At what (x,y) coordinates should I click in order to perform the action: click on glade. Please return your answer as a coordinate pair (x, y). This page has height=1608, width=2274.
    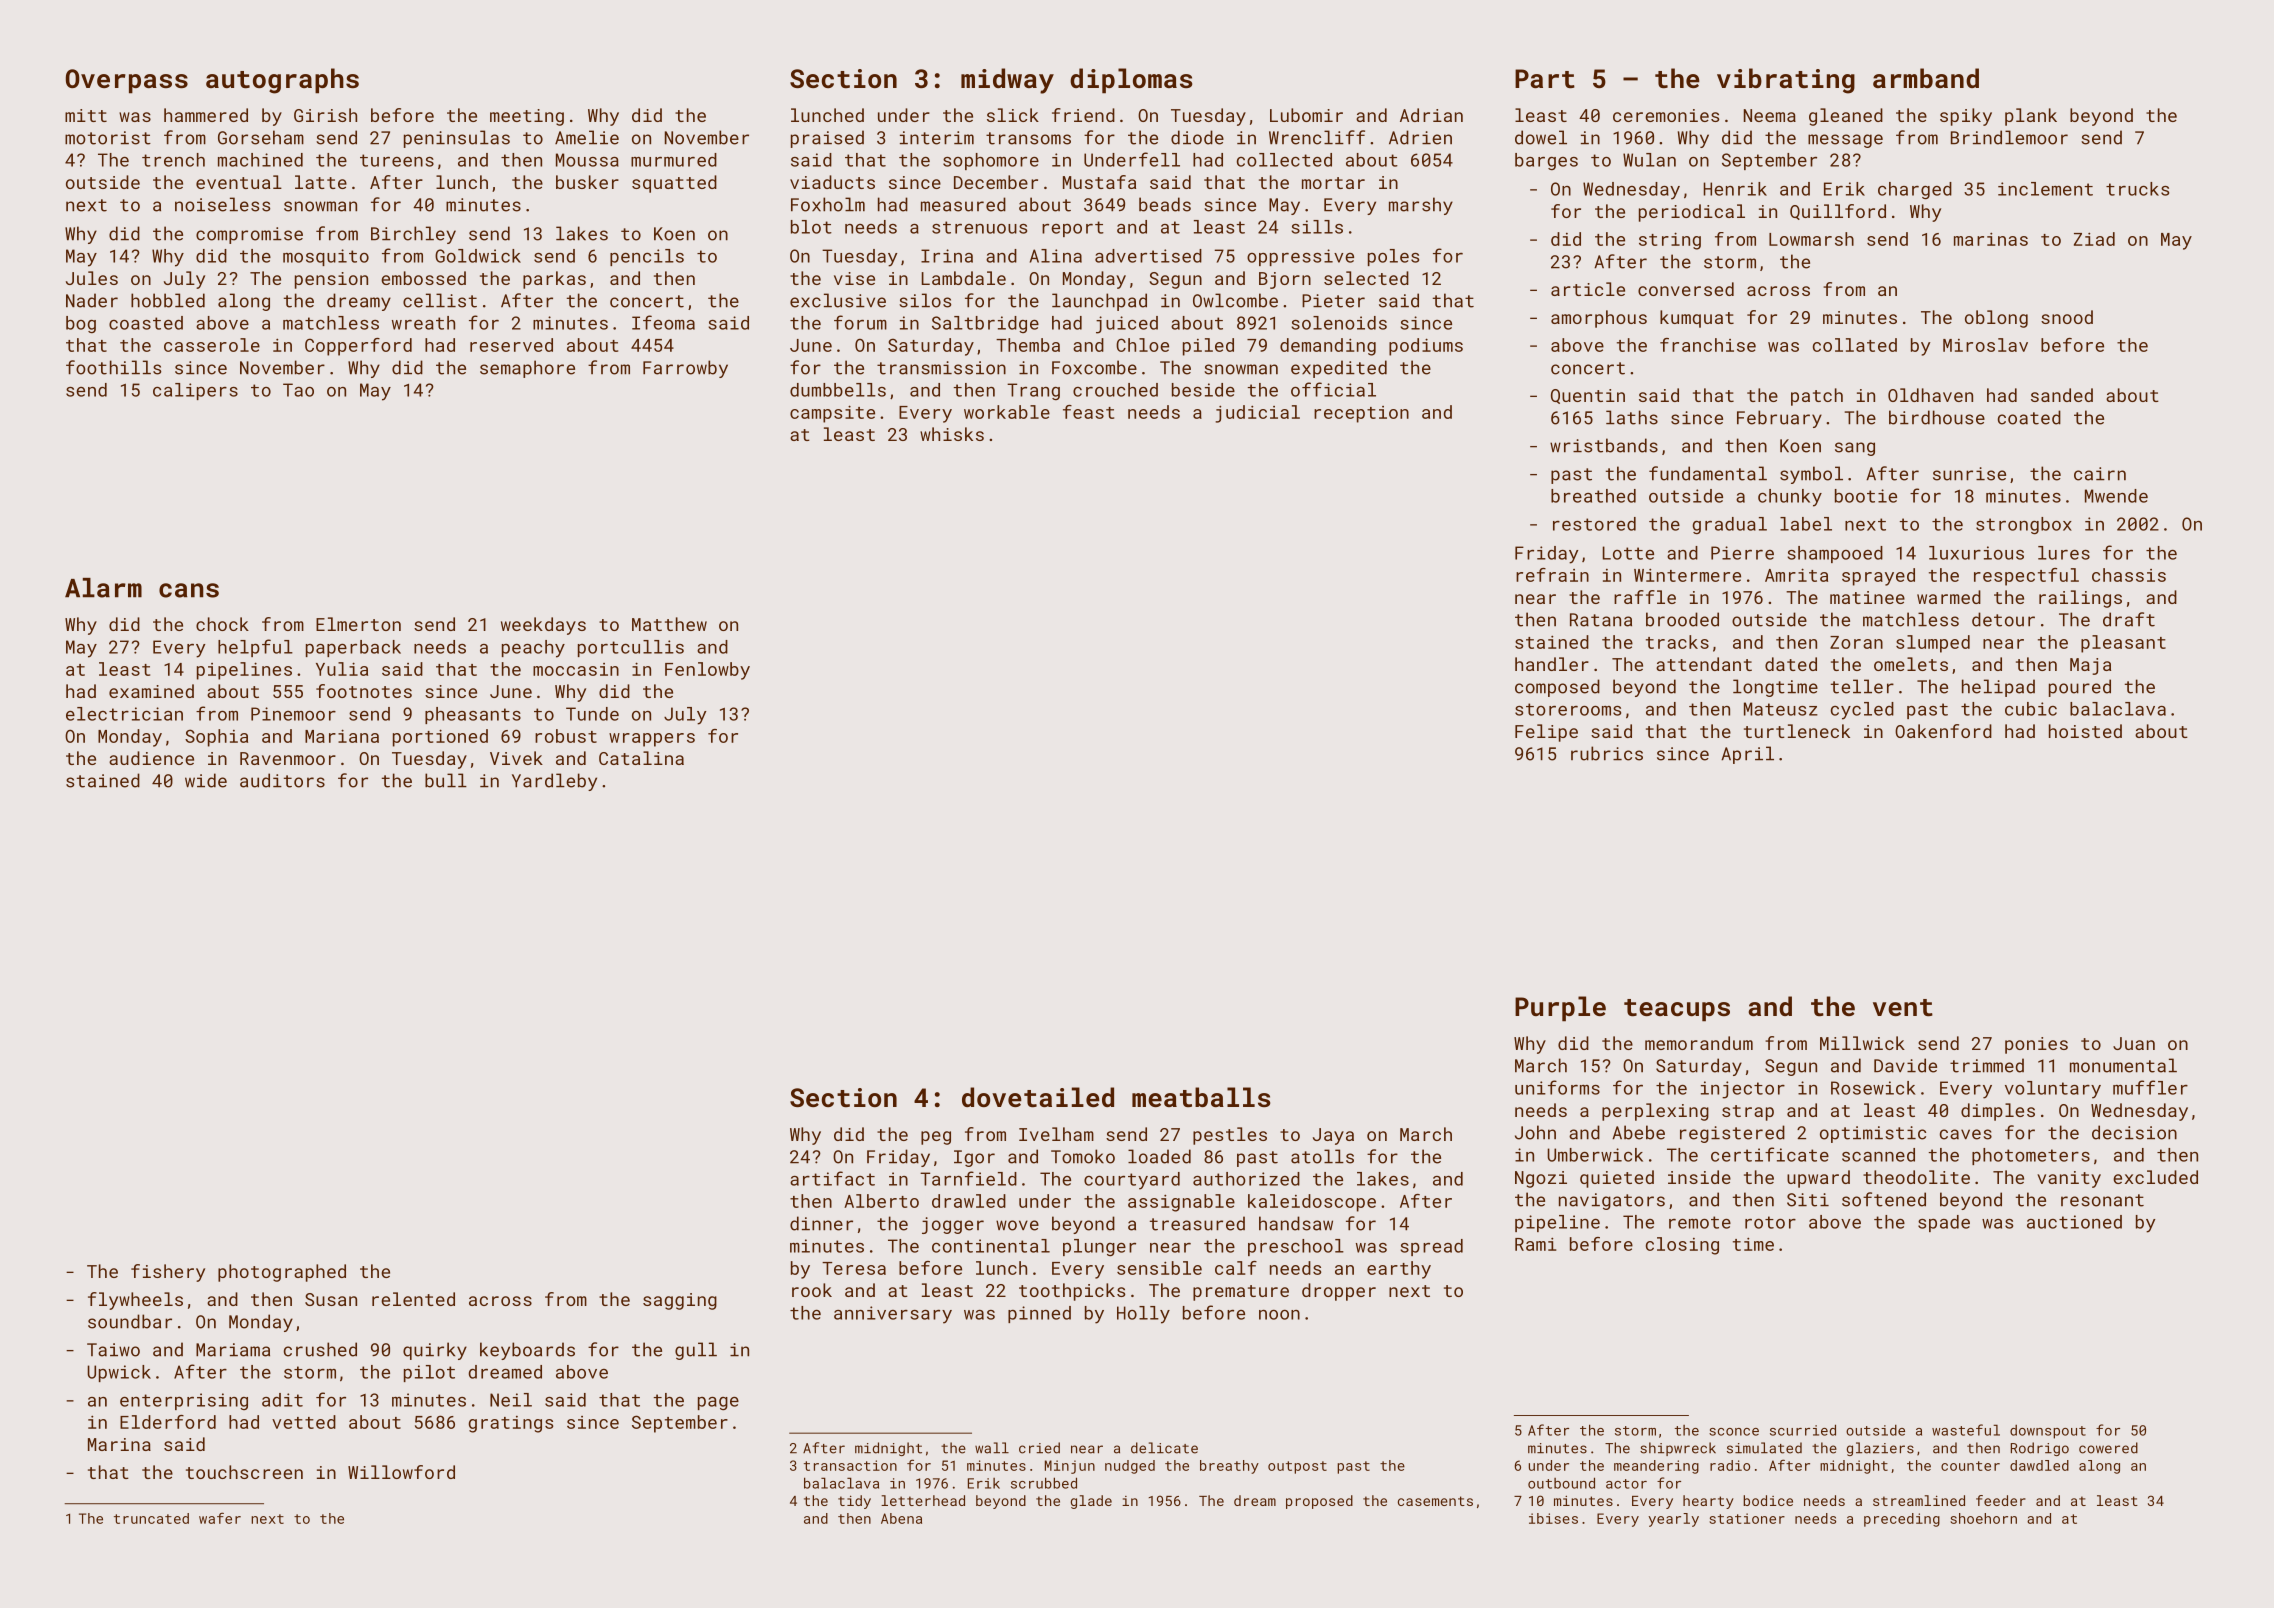
    Looking at the image, I should click on (1091, 1502).
